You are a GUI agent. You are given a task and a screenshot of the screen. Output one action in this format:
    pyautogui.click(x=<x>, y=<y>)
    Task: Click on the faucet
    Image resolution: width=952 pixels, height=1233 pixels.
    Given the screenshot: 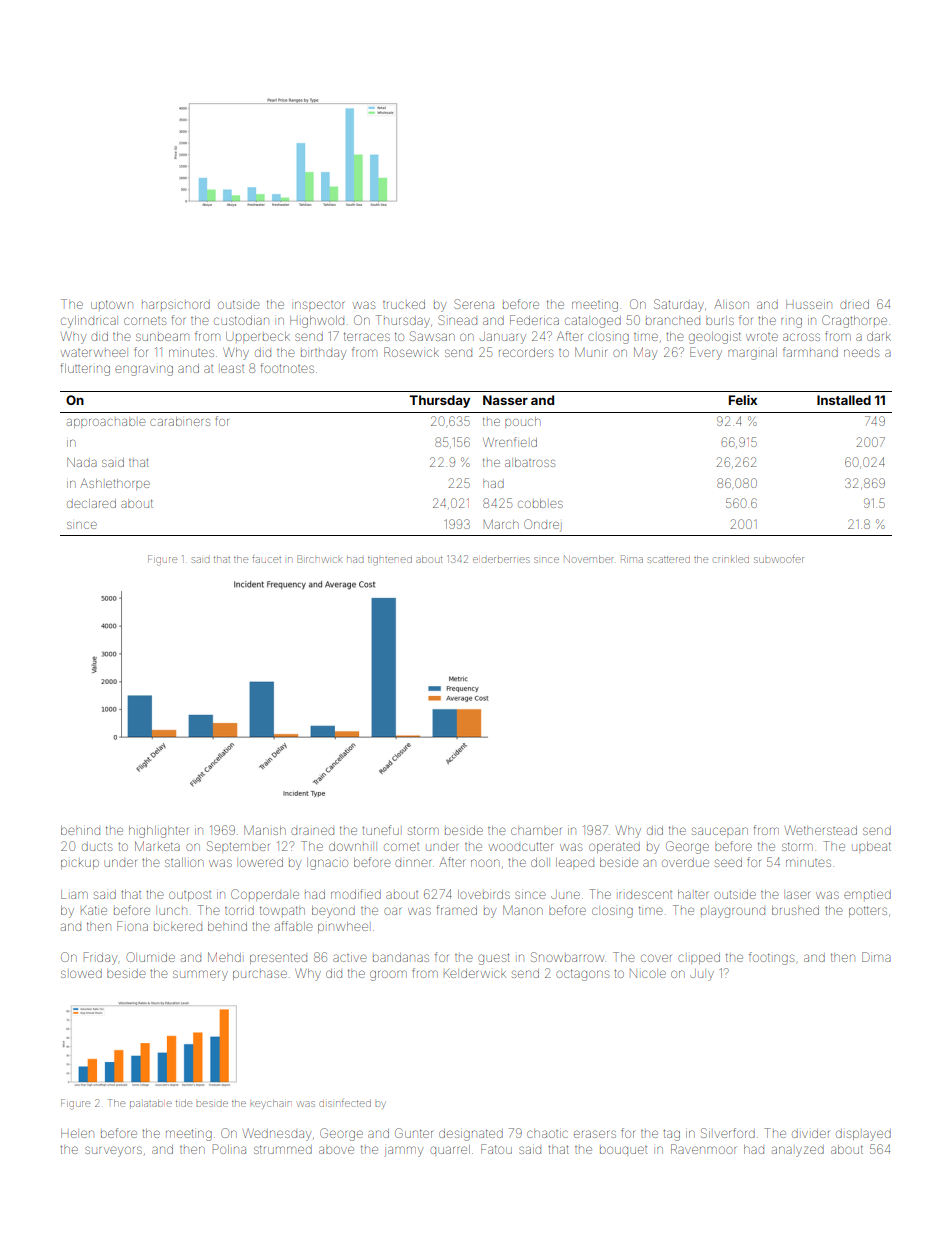 What is the action you would take?
    pyautogui.click(x=266, y=559)
